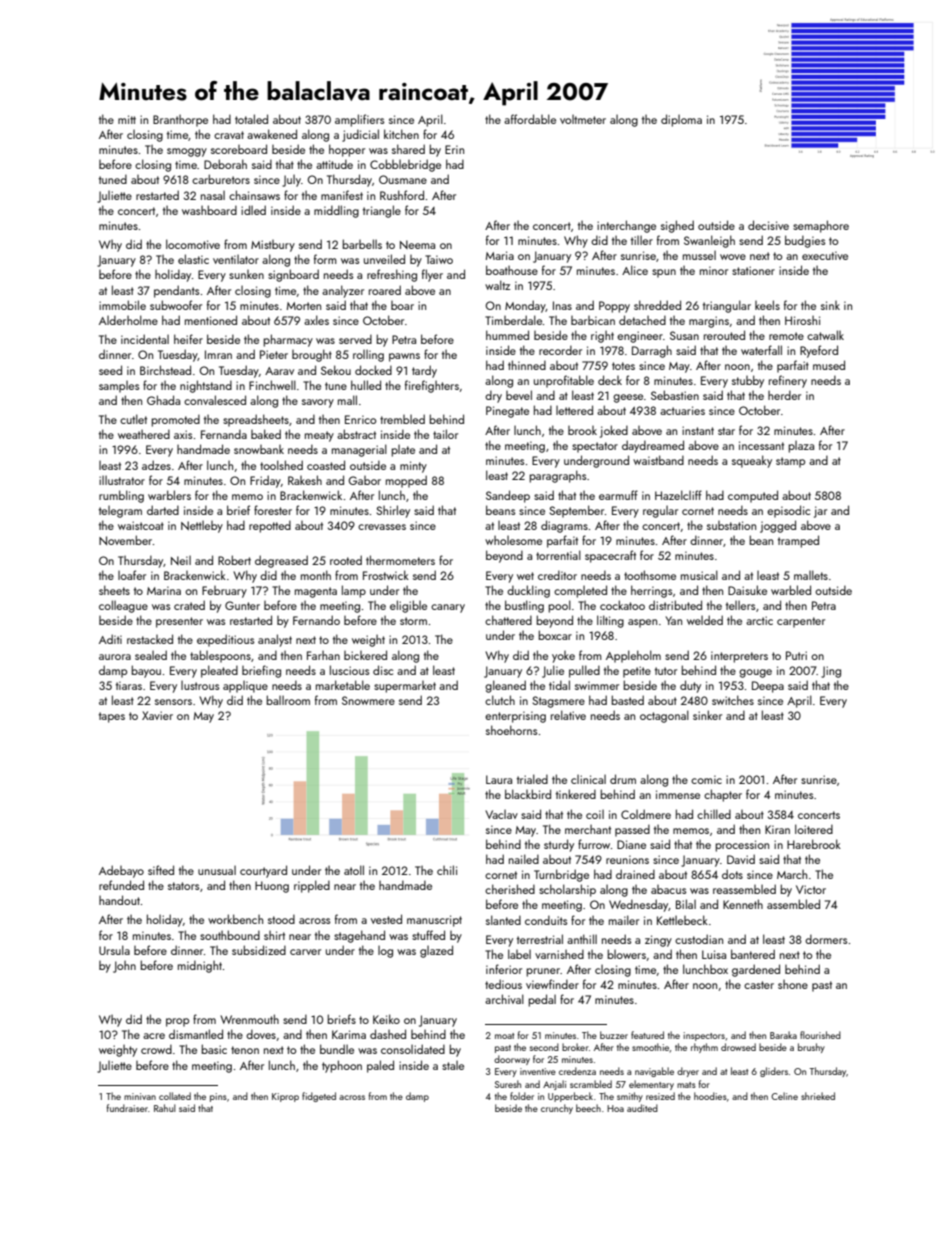  Describe the element at coordinates (733, 257) in the image. I see `wove` at that location.
